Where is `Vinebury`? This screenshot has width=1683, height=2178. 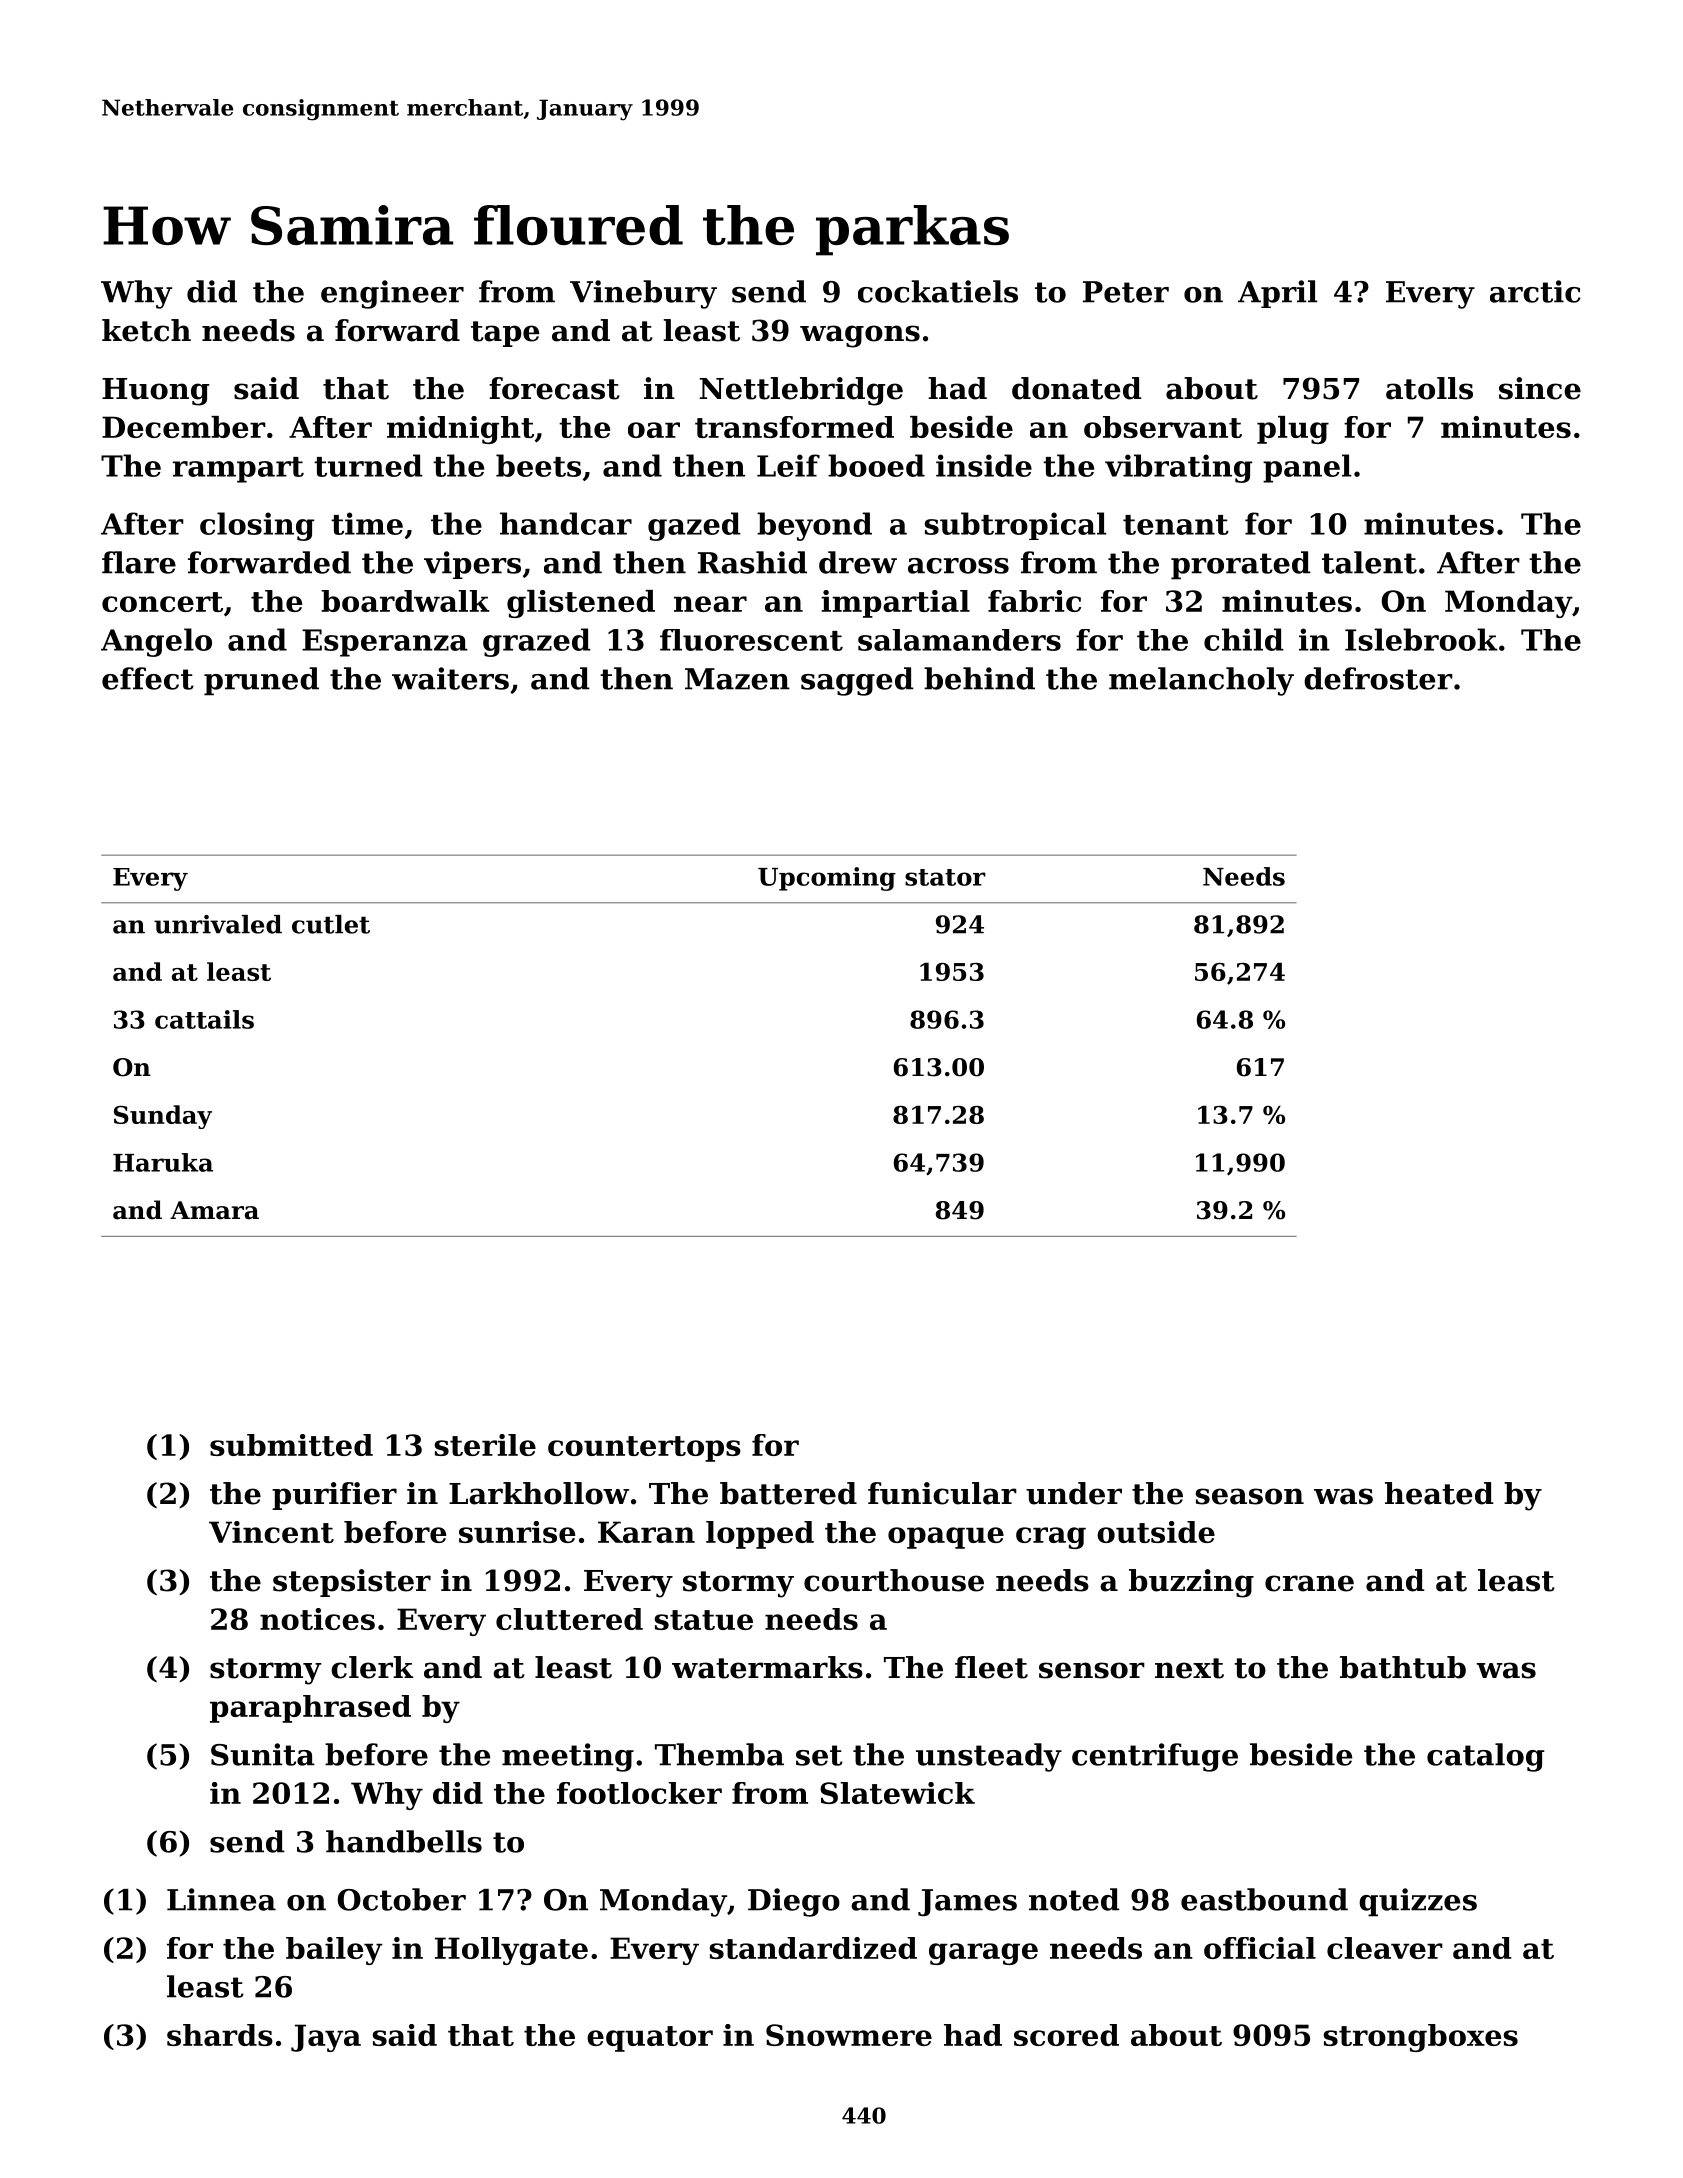
Vinebury is located at coordinates (643, 294).
